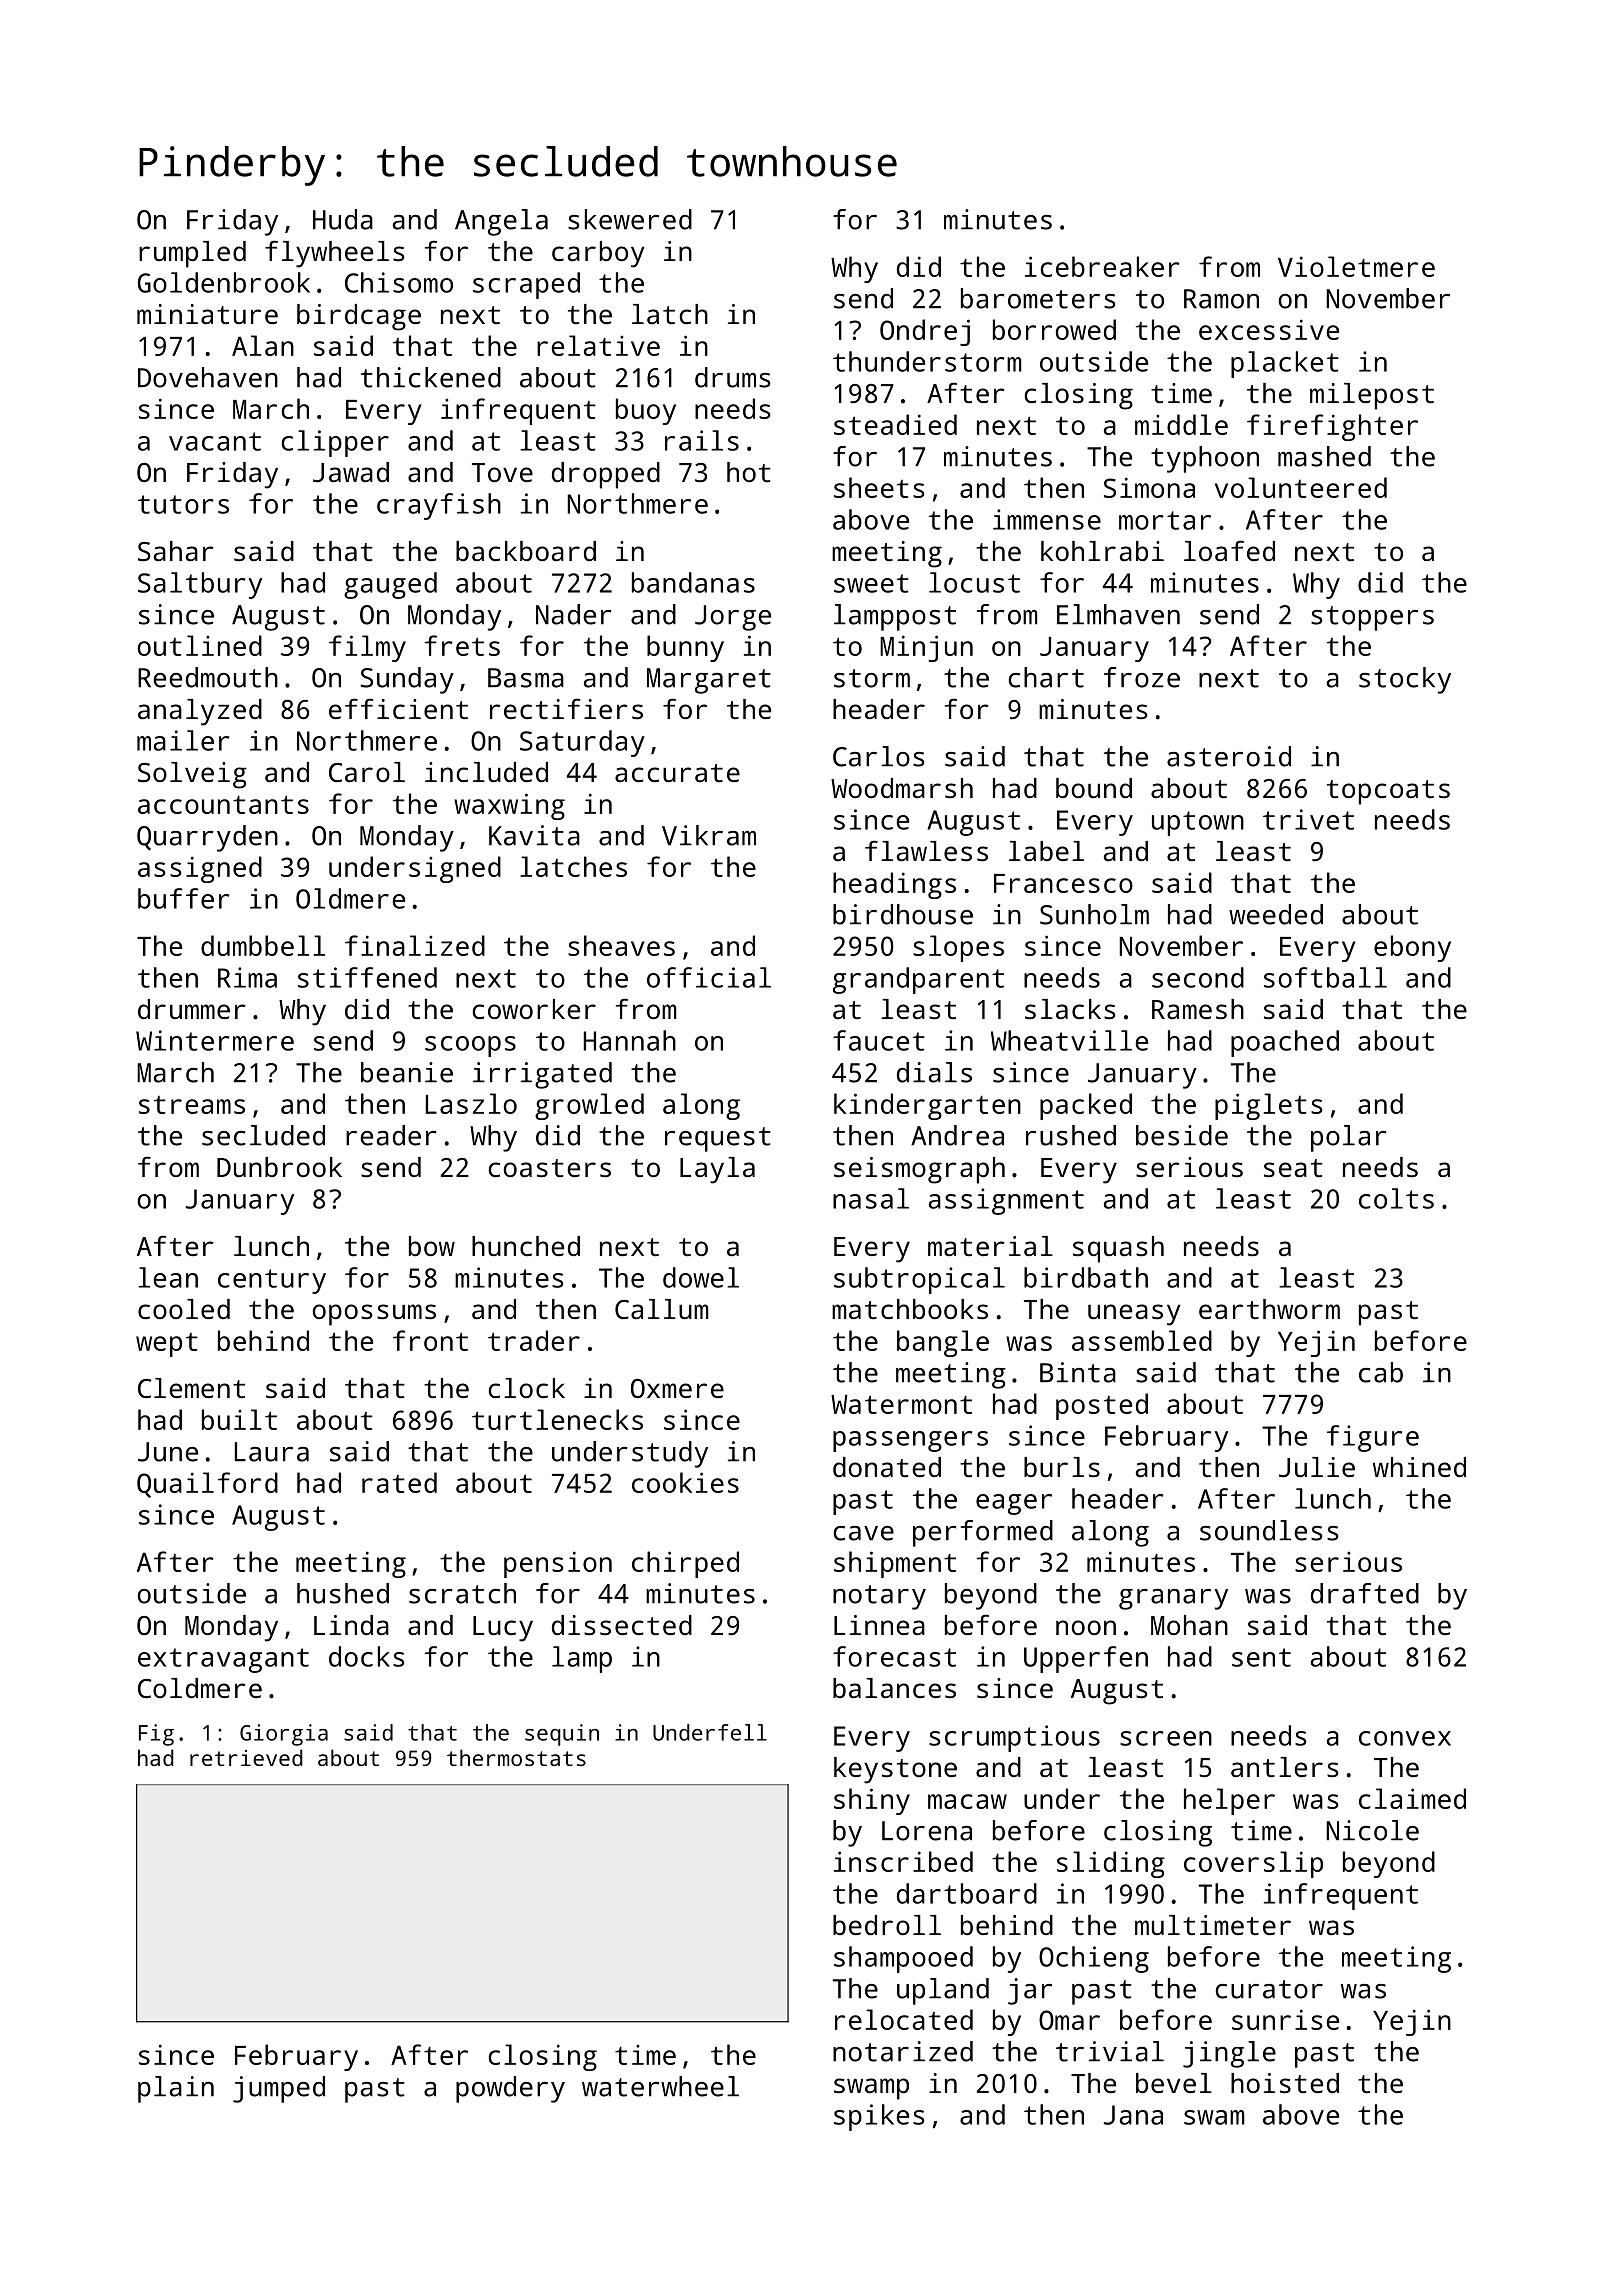  What do you see at coordinates (1268, 1106) in the page?
I see `piglets` at bounding box center [1268, 1106].
